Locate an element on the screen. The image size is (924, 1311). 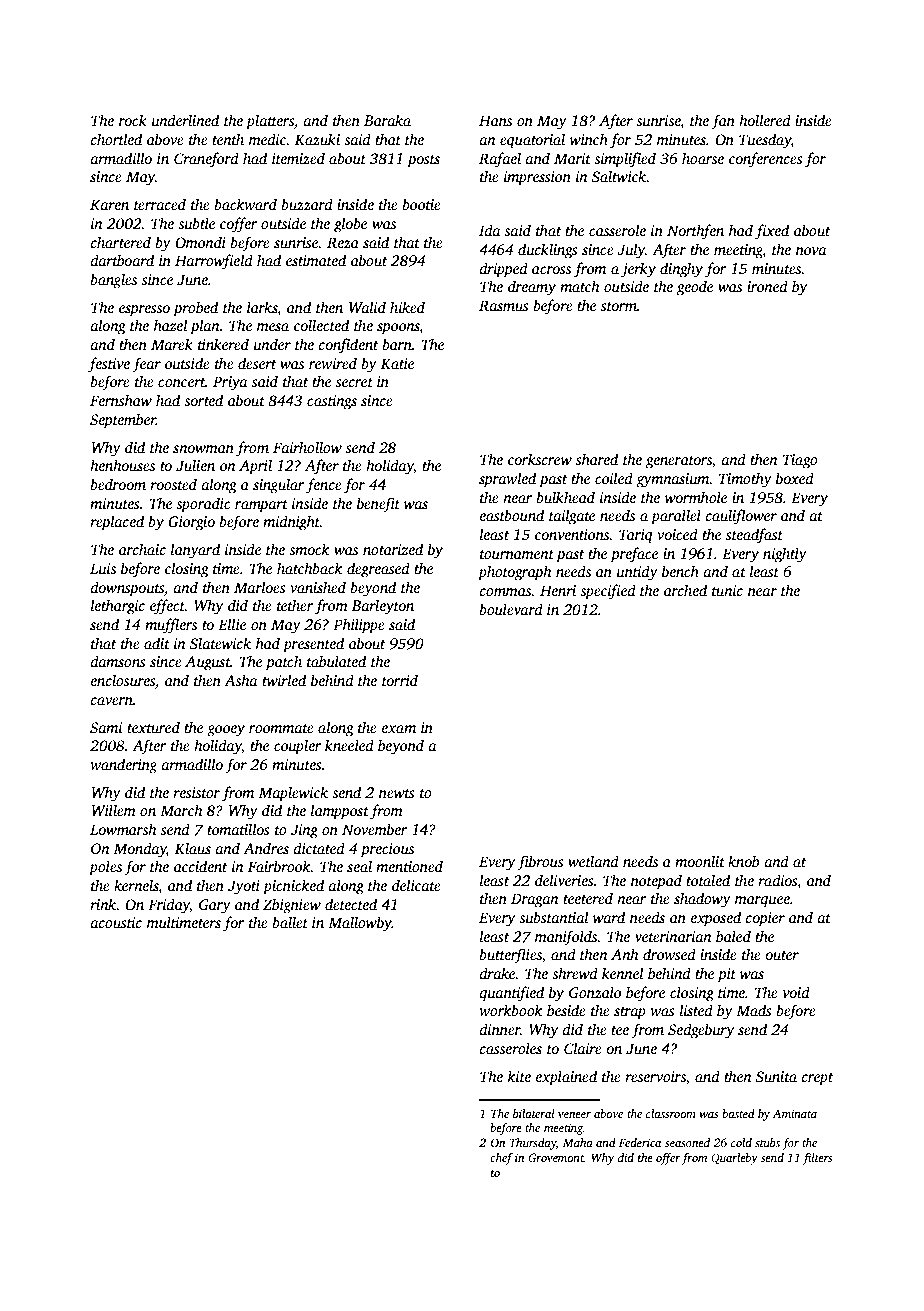
basted is located at coordinates (738, 1113).
